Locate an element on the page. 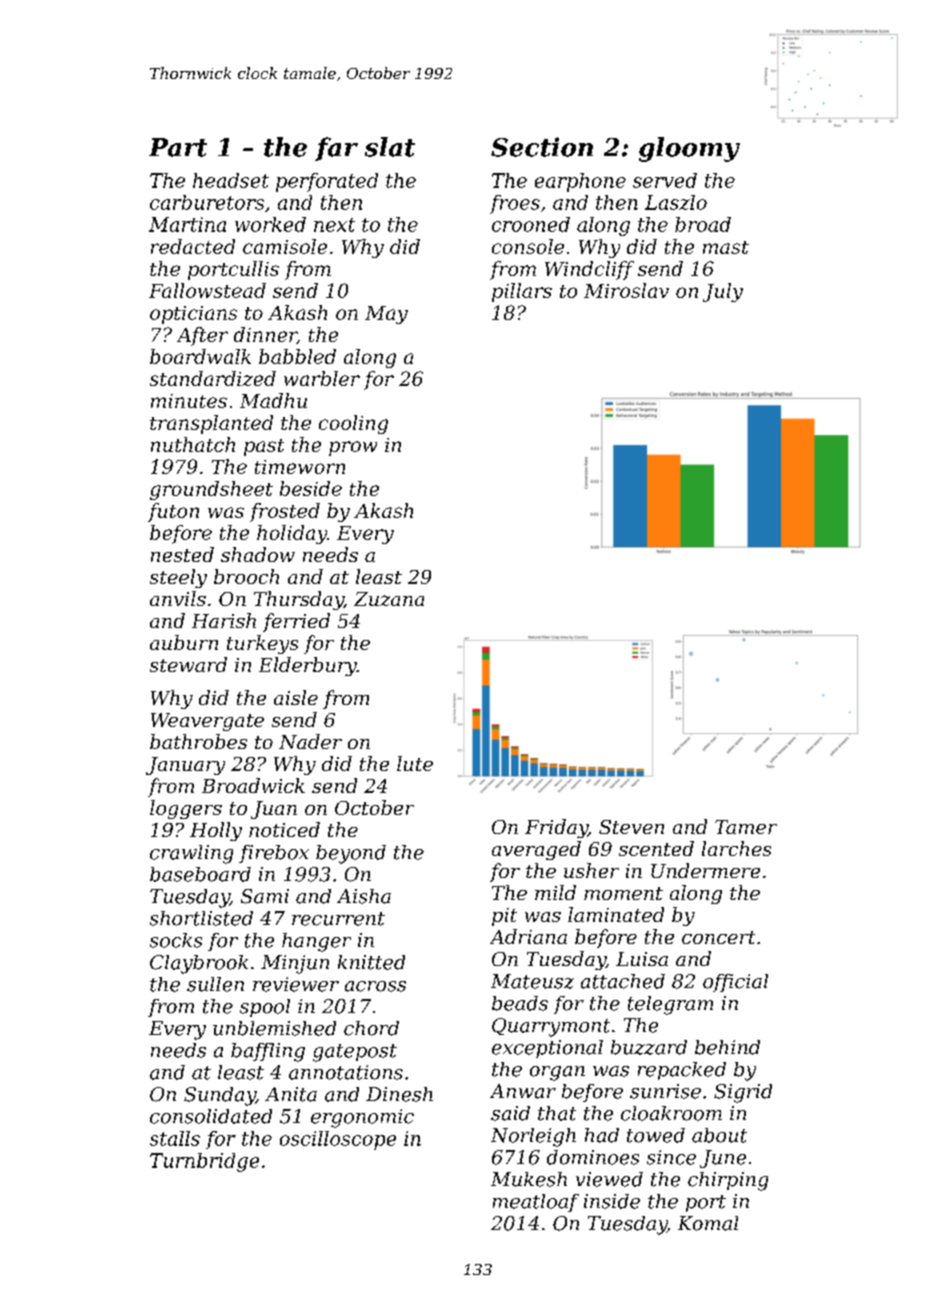 This document has height=1314, width=926. Turnbridge is located at coordinates (204, 1162).
